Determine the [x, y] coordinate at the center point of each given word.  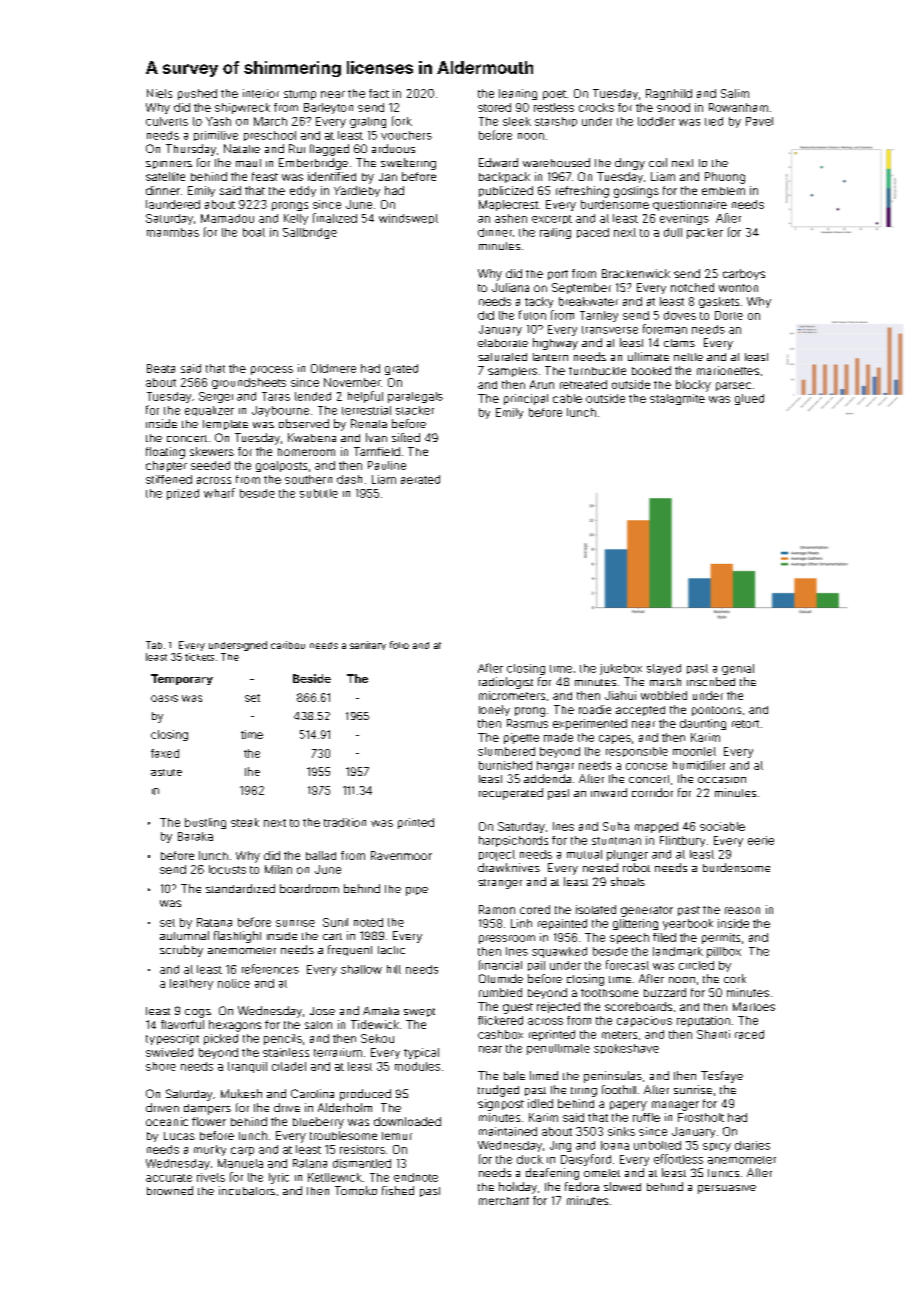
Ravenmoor [401, 855]
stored [494, 107]
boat [254, 232]
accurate [169, 1178]
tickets [199, 657]
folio [399, 645]
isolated [596, 909]
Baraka [195, 836]
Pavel [759, 121]
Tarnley [599, 316]
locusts [227, 869]
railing [555, 233]
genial [738, 669]
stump [300, 95]
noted [368, 922]
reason [742, 910]
